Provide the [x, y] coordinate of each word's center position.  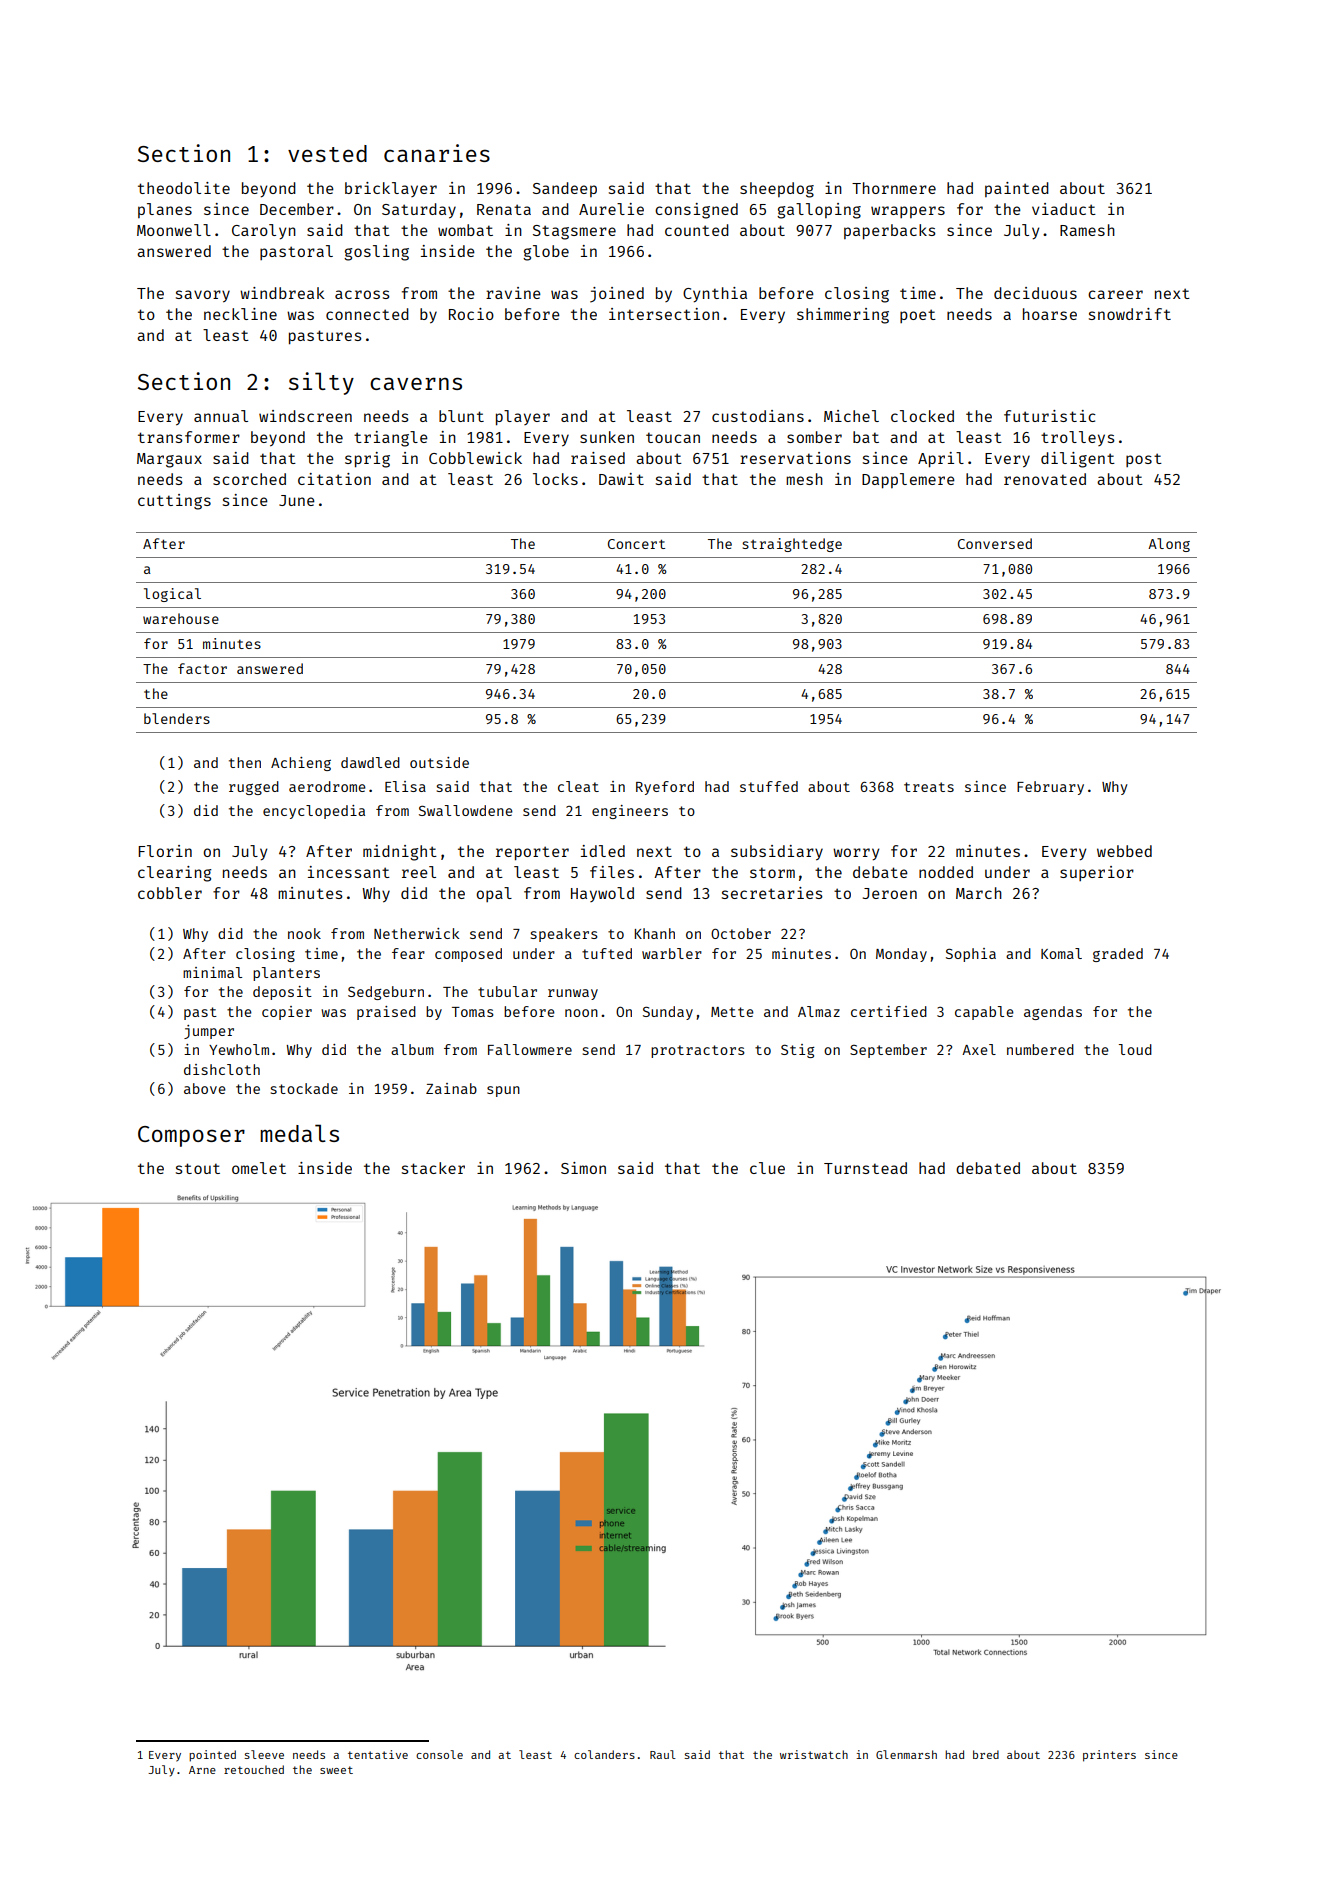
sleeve [264, 1754]
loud [1135, 1049]
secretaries [772, 893]
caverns [416, 383]
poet [918, 316]
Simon [583, 1168]
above [205, 1088]
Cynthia [715, 295]
